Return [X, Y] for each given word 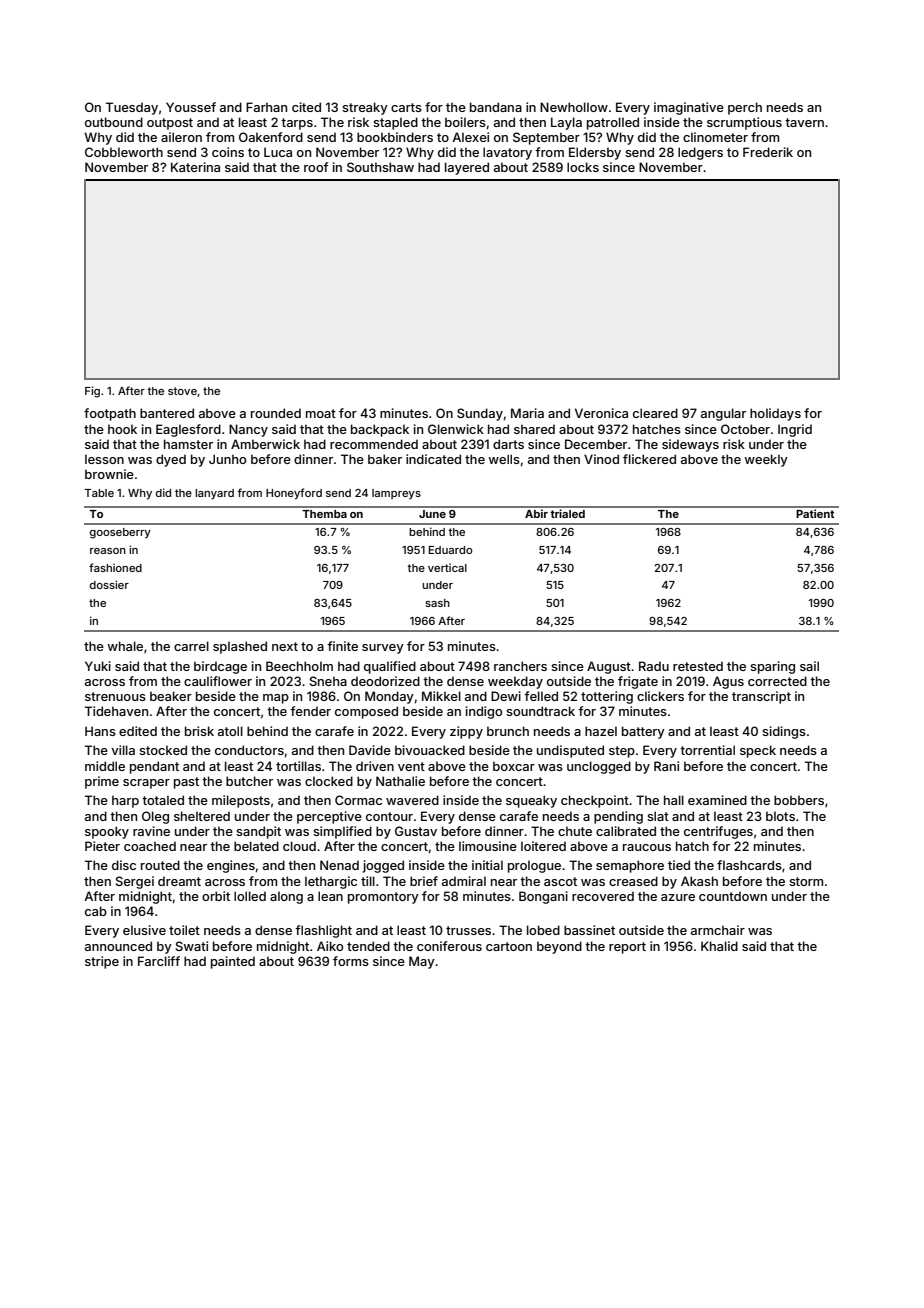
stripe [102, 962]
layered [467, 168]
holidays [775, 414]
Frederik [768, 152]
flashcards [749, 865]
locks [583, 167]
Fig [92, 392]
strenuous [115, 696]
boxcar [514, 766]
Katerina [195, 167]
